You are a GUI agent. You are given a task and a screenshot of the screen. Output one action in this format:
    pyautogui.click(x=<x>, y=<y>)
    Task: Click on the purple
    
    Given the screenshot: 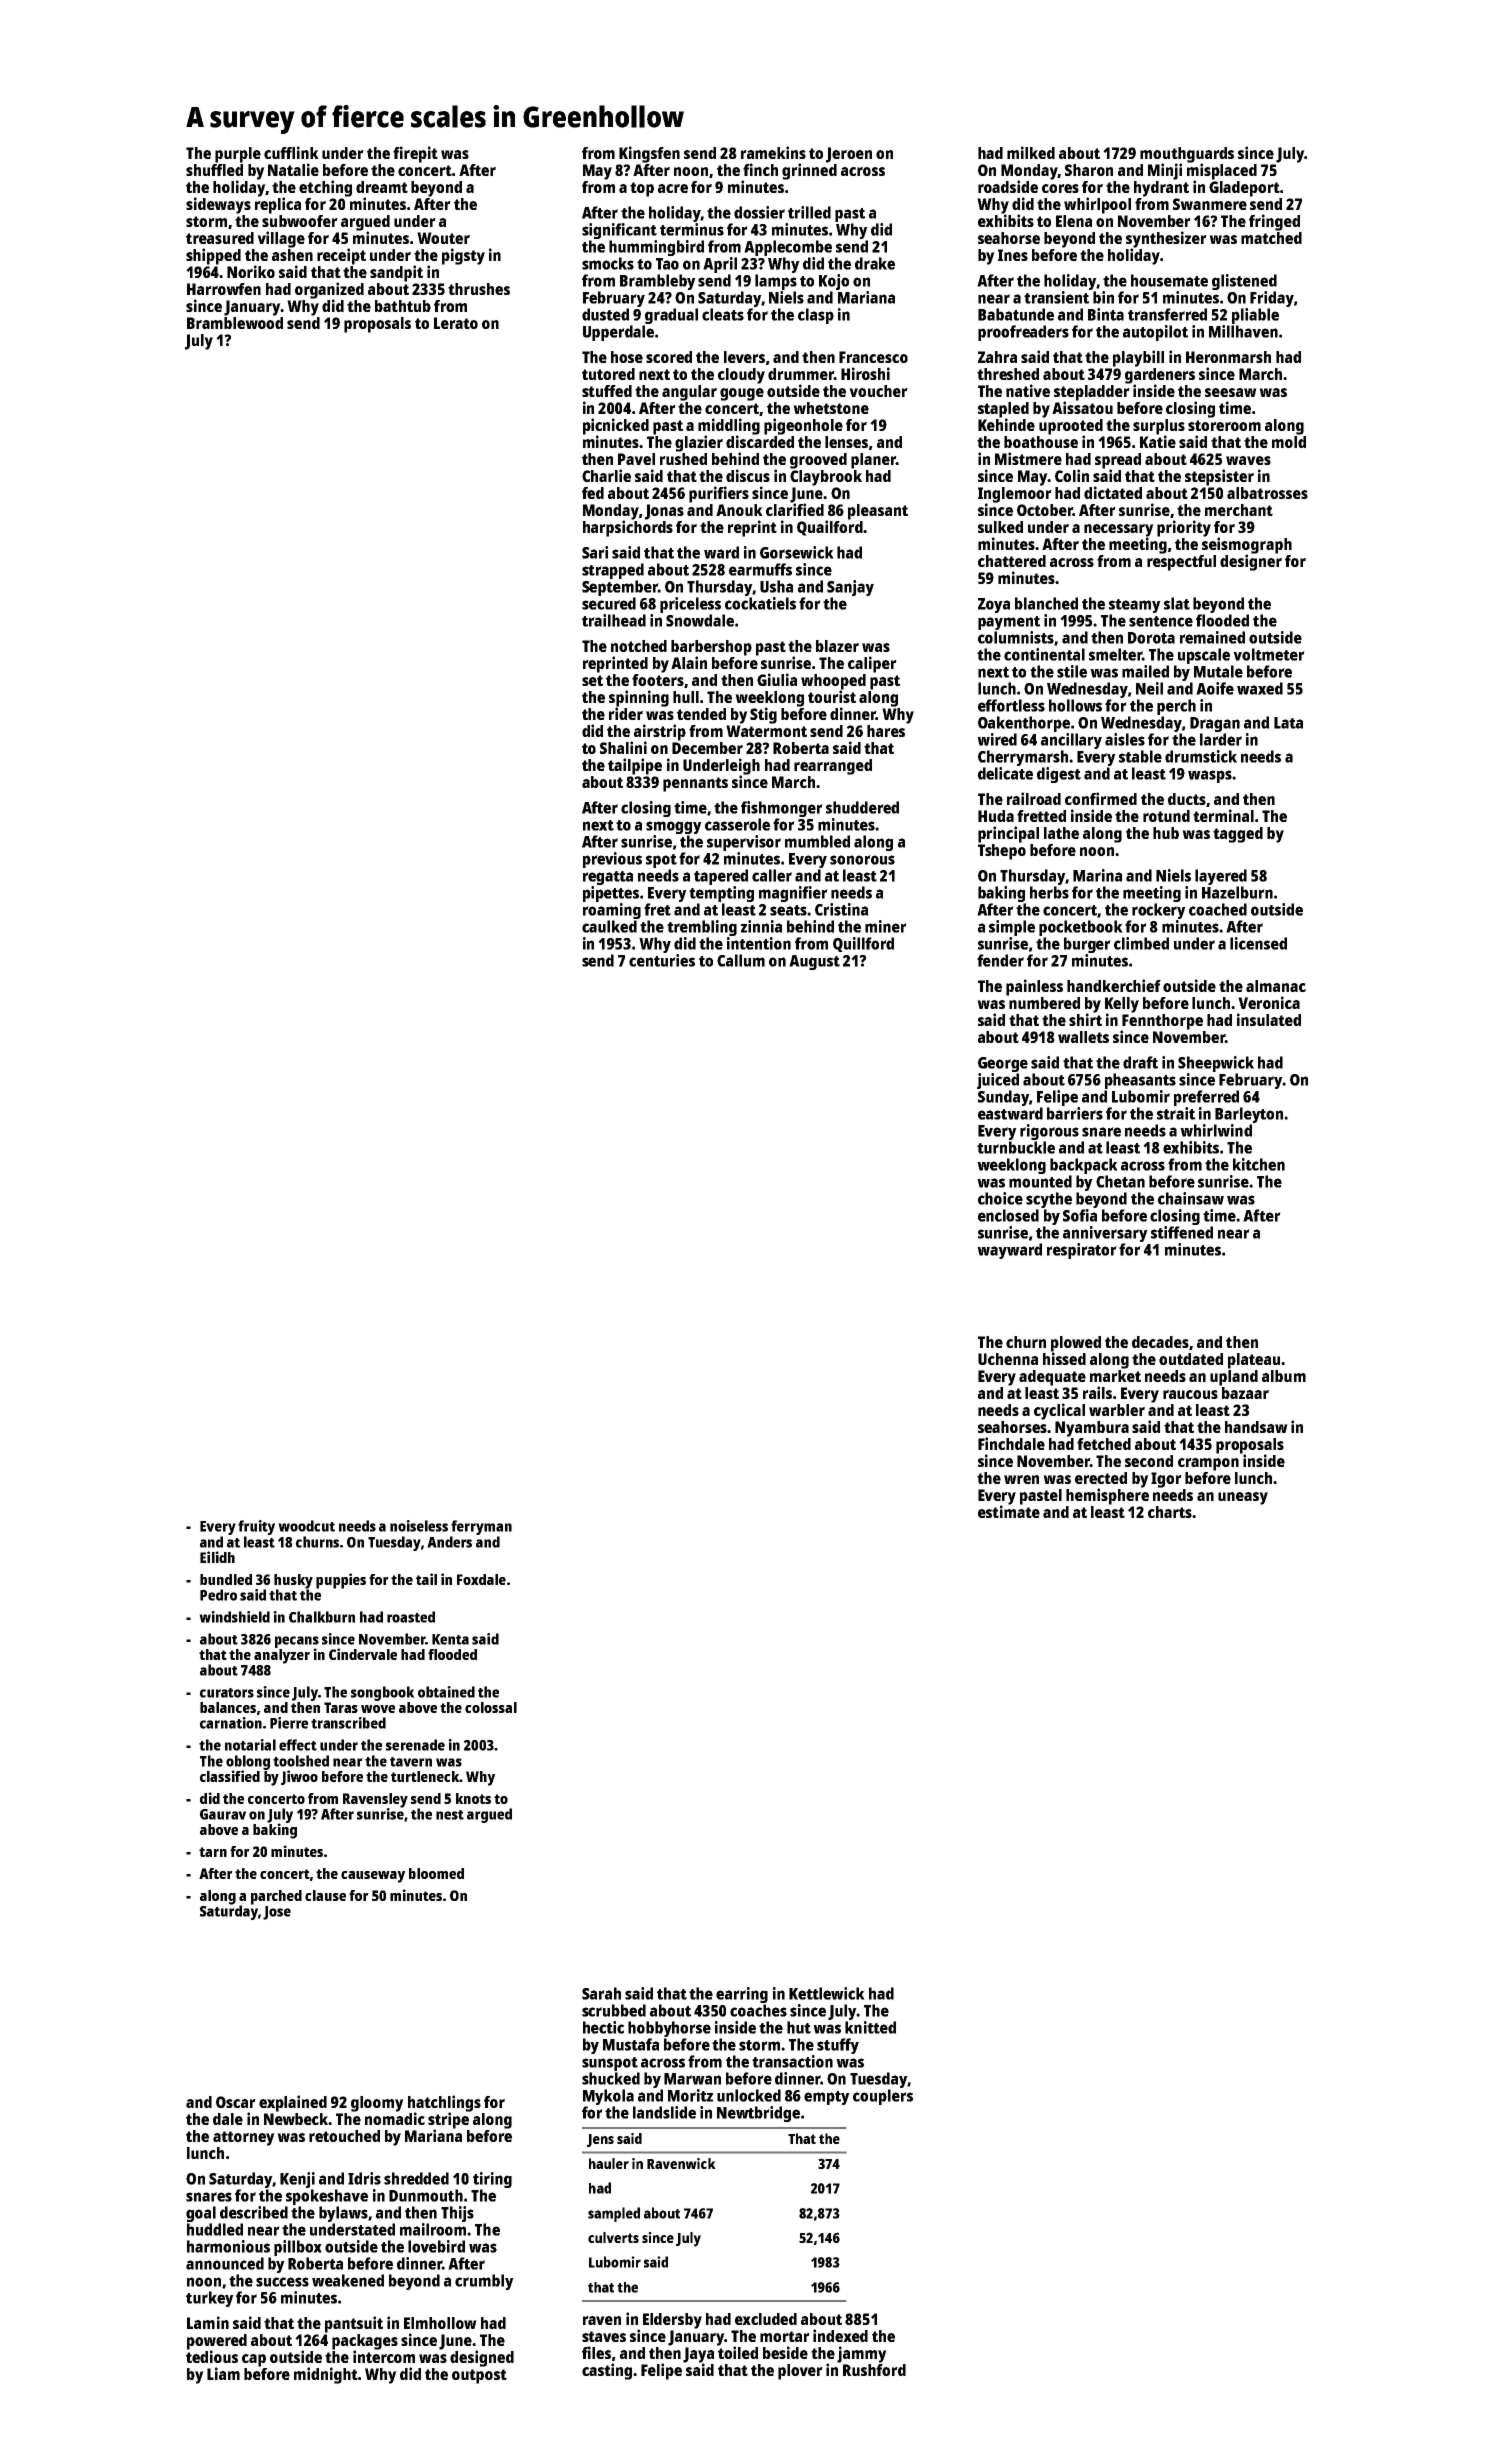 What is the action you would take?
    pyautogui.click(x=238, y=155)
